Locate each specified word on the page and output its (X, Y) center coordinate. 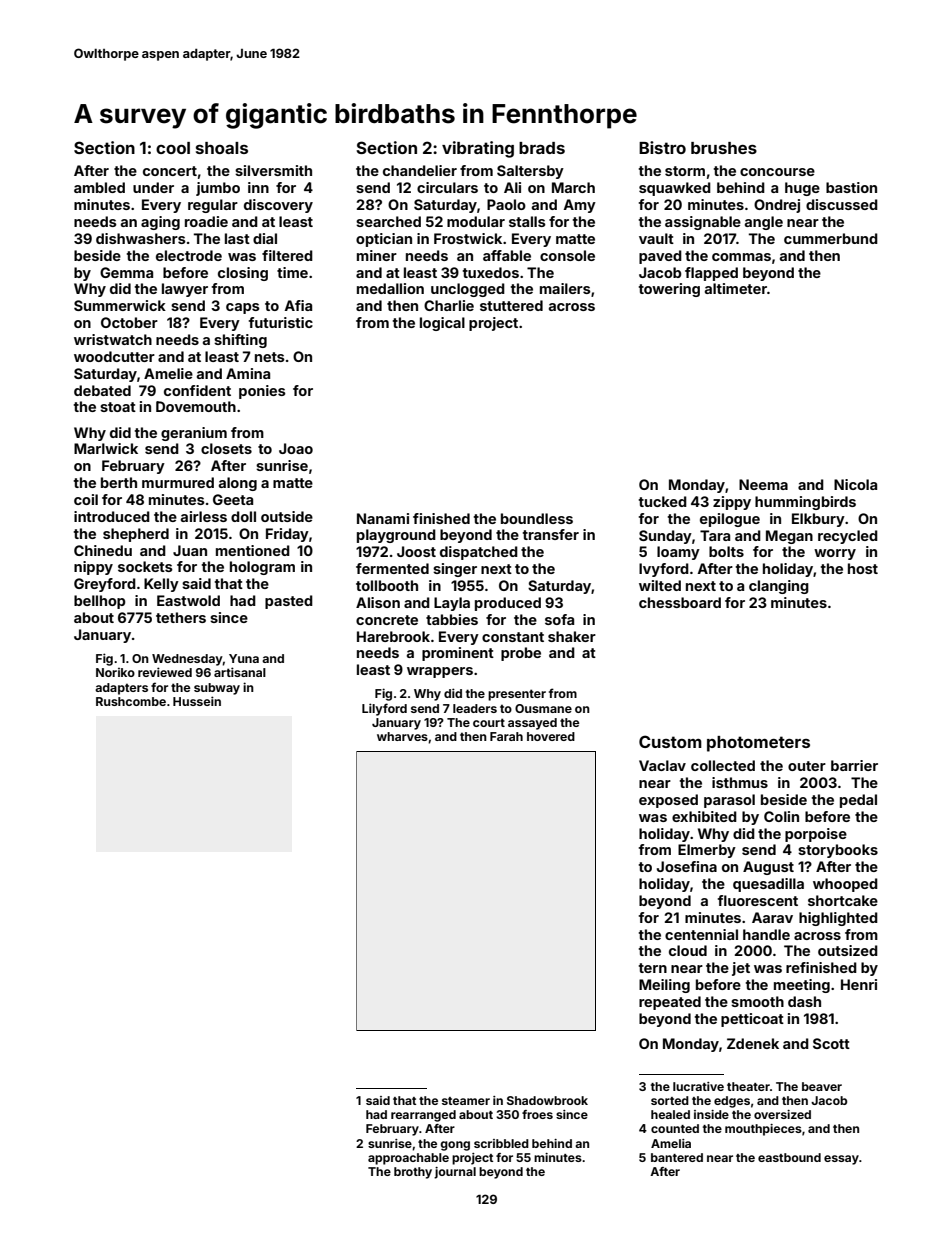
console (567, 255)
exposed (668, 801)
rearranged (423, 1116)
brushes (724, 148)
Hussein (197, 701)
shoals (222, 148)
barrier (854, 765)
